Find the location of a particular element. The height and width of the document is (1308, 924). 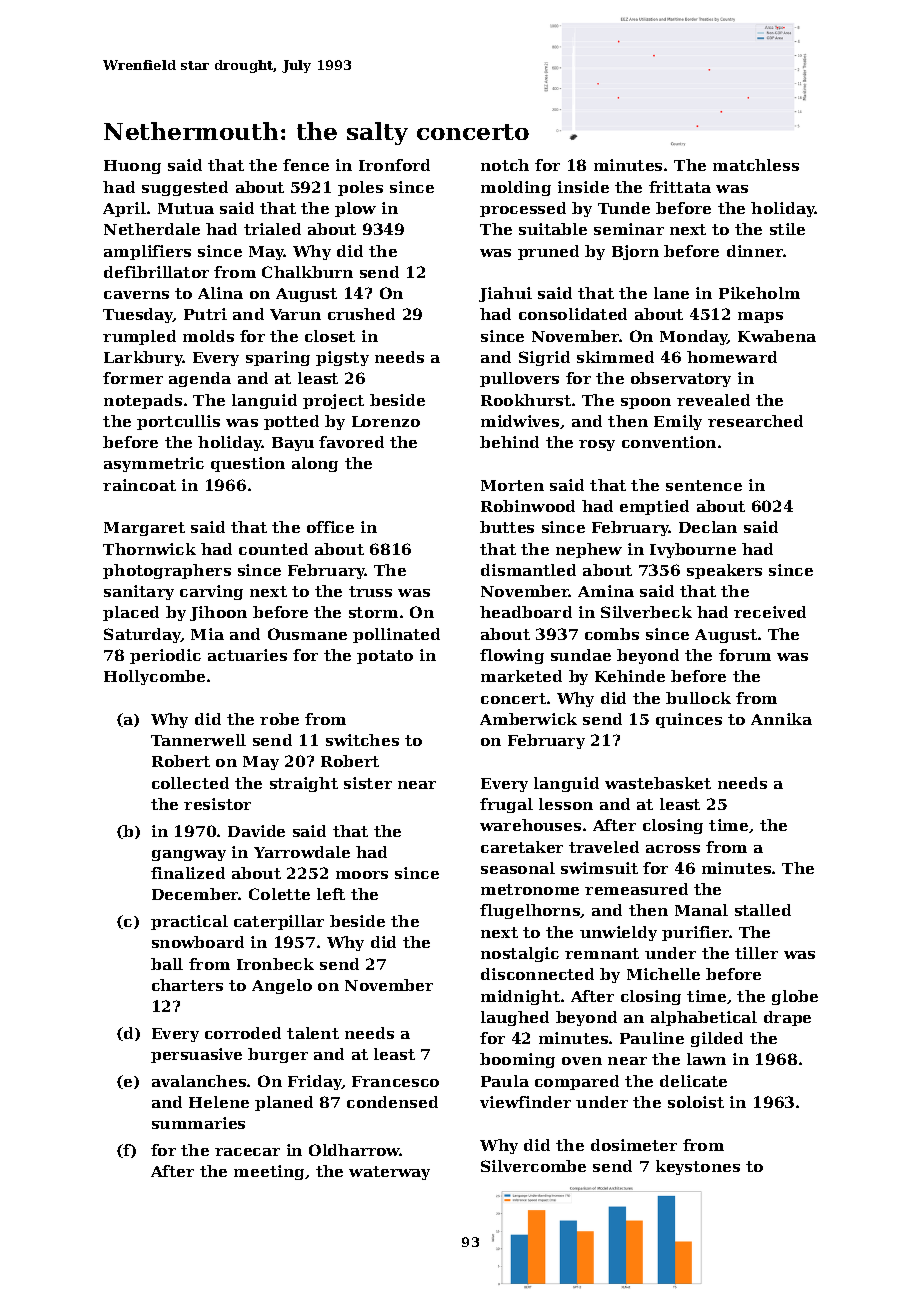

warehouses is located at coordinates (530, 825).
